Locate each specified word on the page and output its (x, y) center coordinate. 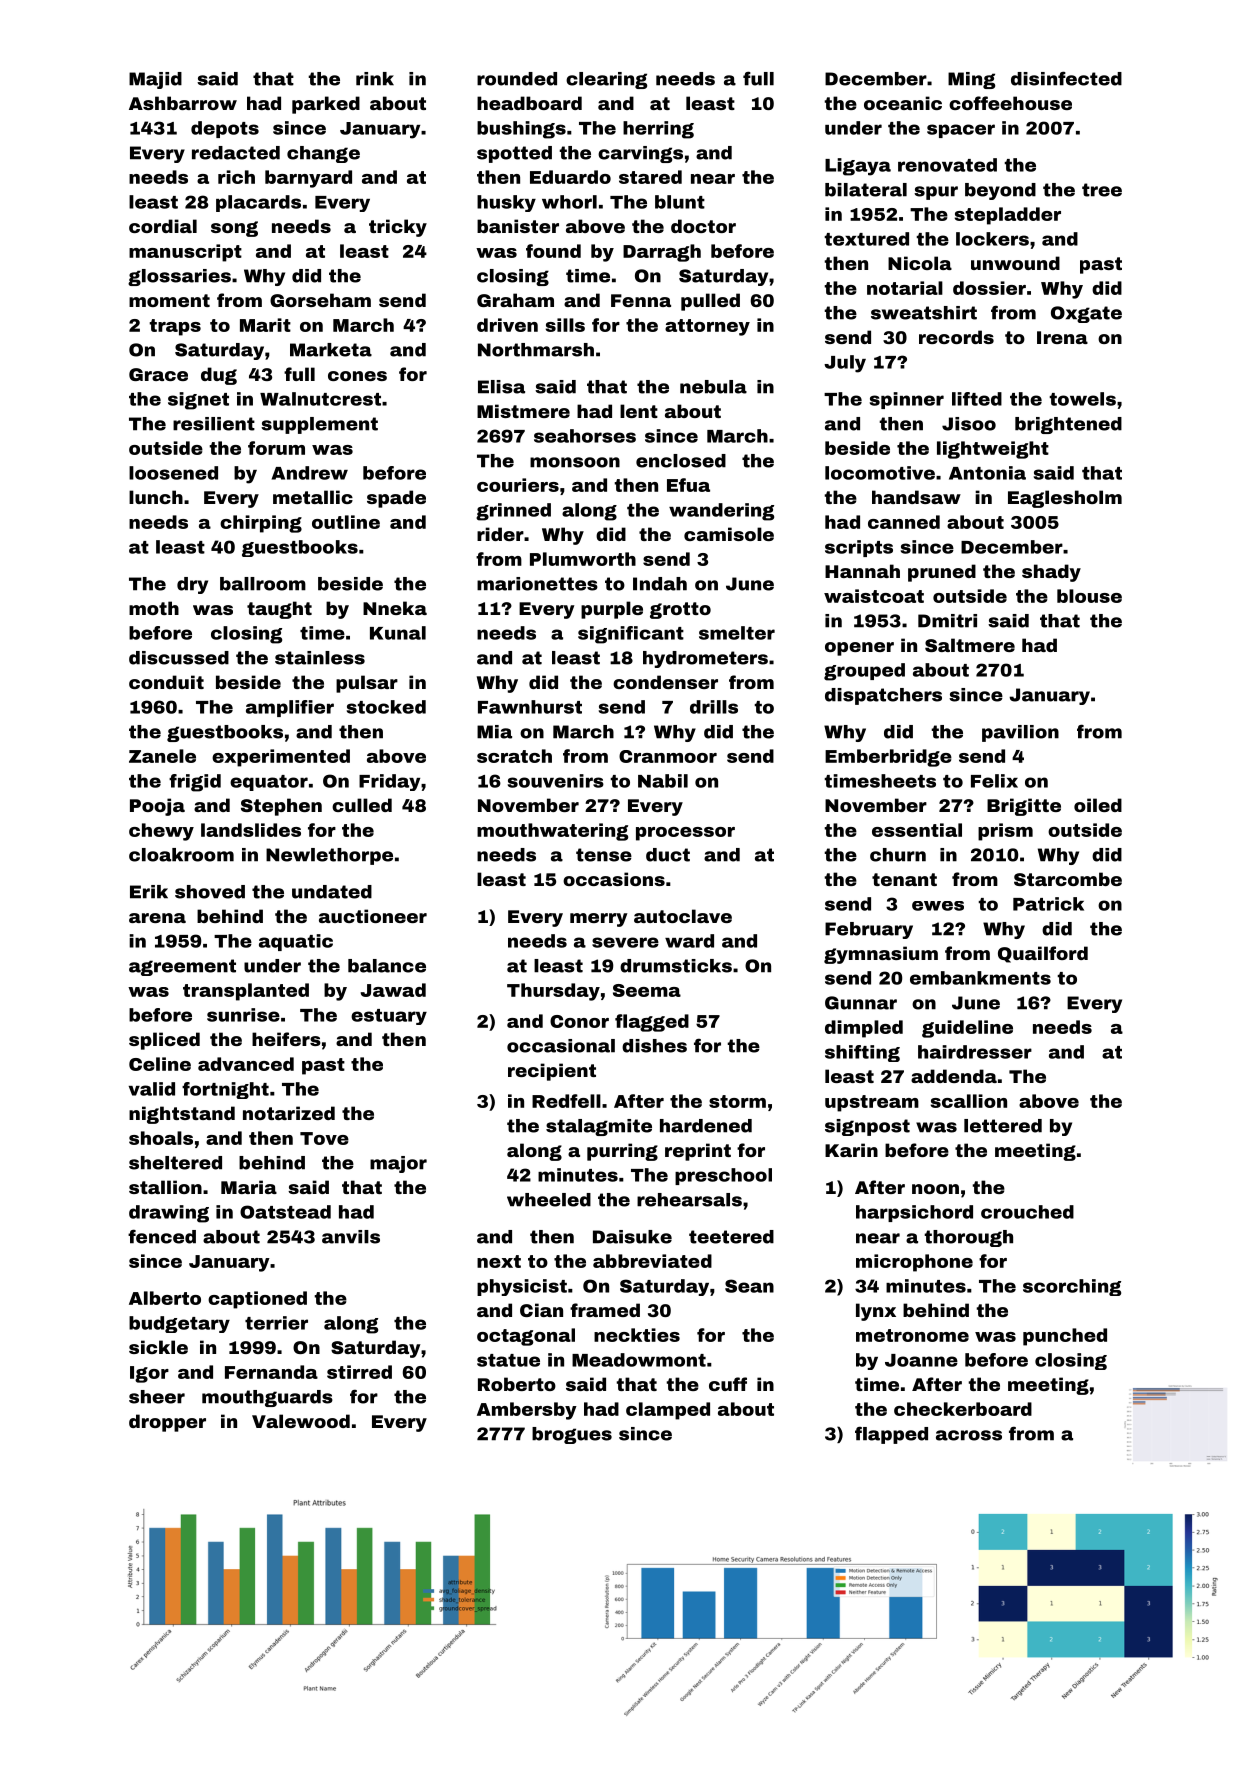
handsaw (916, 497)
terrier (276, 1323)
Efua (688, 485)
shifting (862, 1053)
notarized (289, 1113)
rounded (517, 79)
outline (346, 522)
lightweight (993, 450)
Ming (971, 80)
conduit (166, 682)
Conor (579, 1021)
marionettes (537, 584)
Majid (155, 80)
